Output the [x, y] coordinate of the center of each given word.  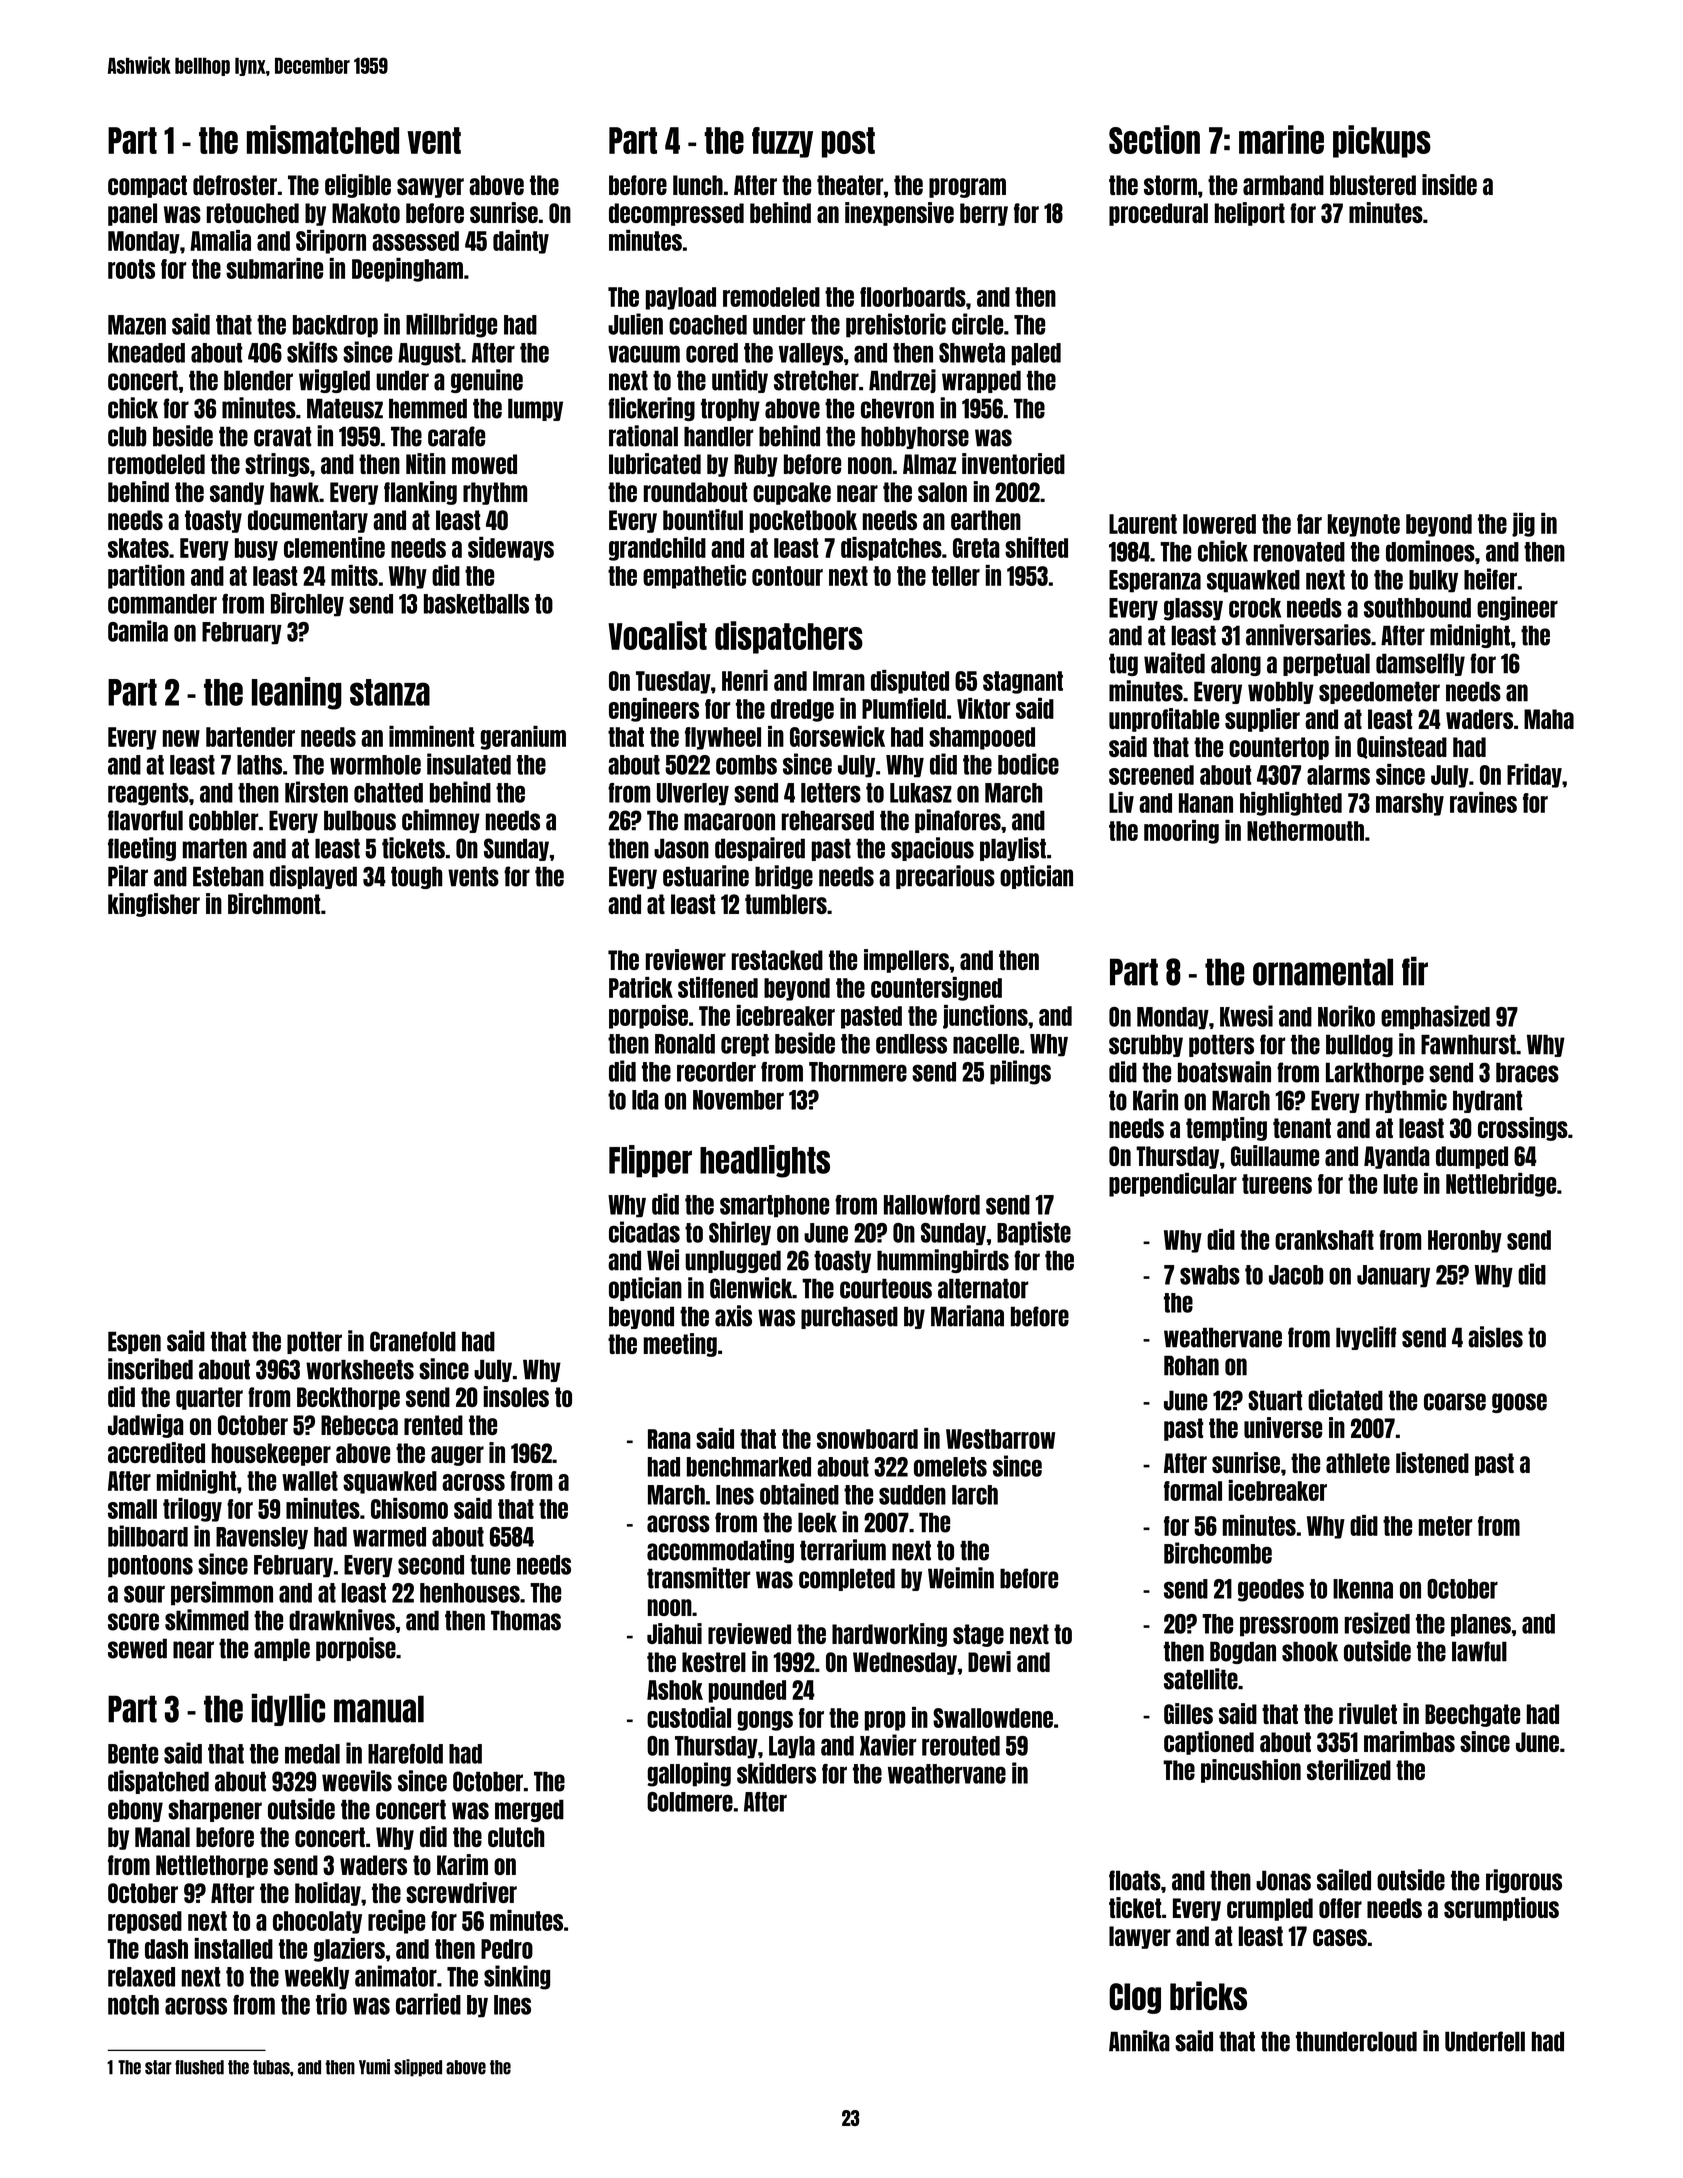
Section [1154, 139]
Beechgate [1472, 1715]
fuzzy [782, 142]
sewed [137, 1648]
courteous [886, 1288]
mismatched [323, 139]
